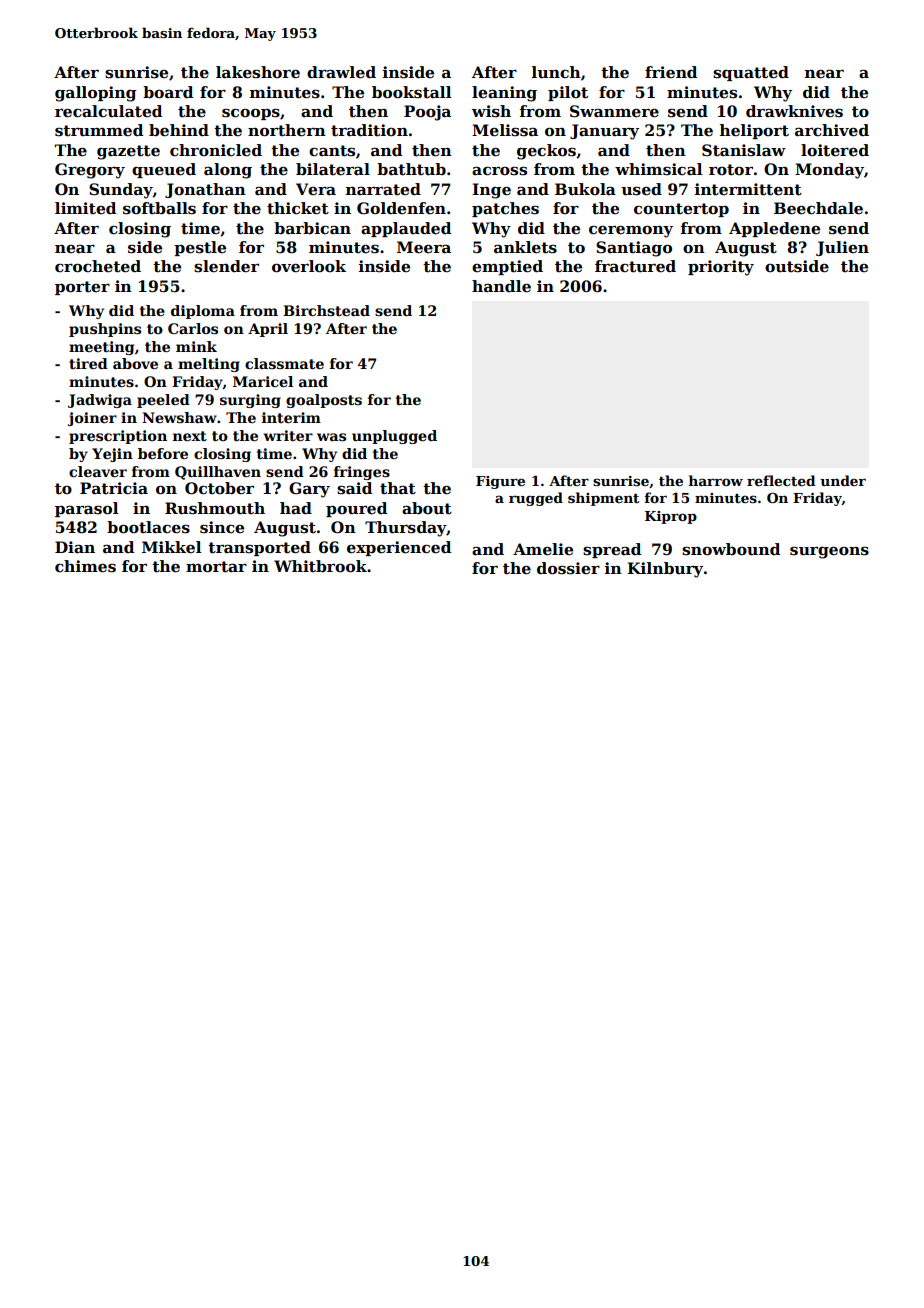 The height and width of the screenshot is (1308, 924). Describe the element at coordinates (835, 150) in the screenshot. I see `loitered` at that location.
